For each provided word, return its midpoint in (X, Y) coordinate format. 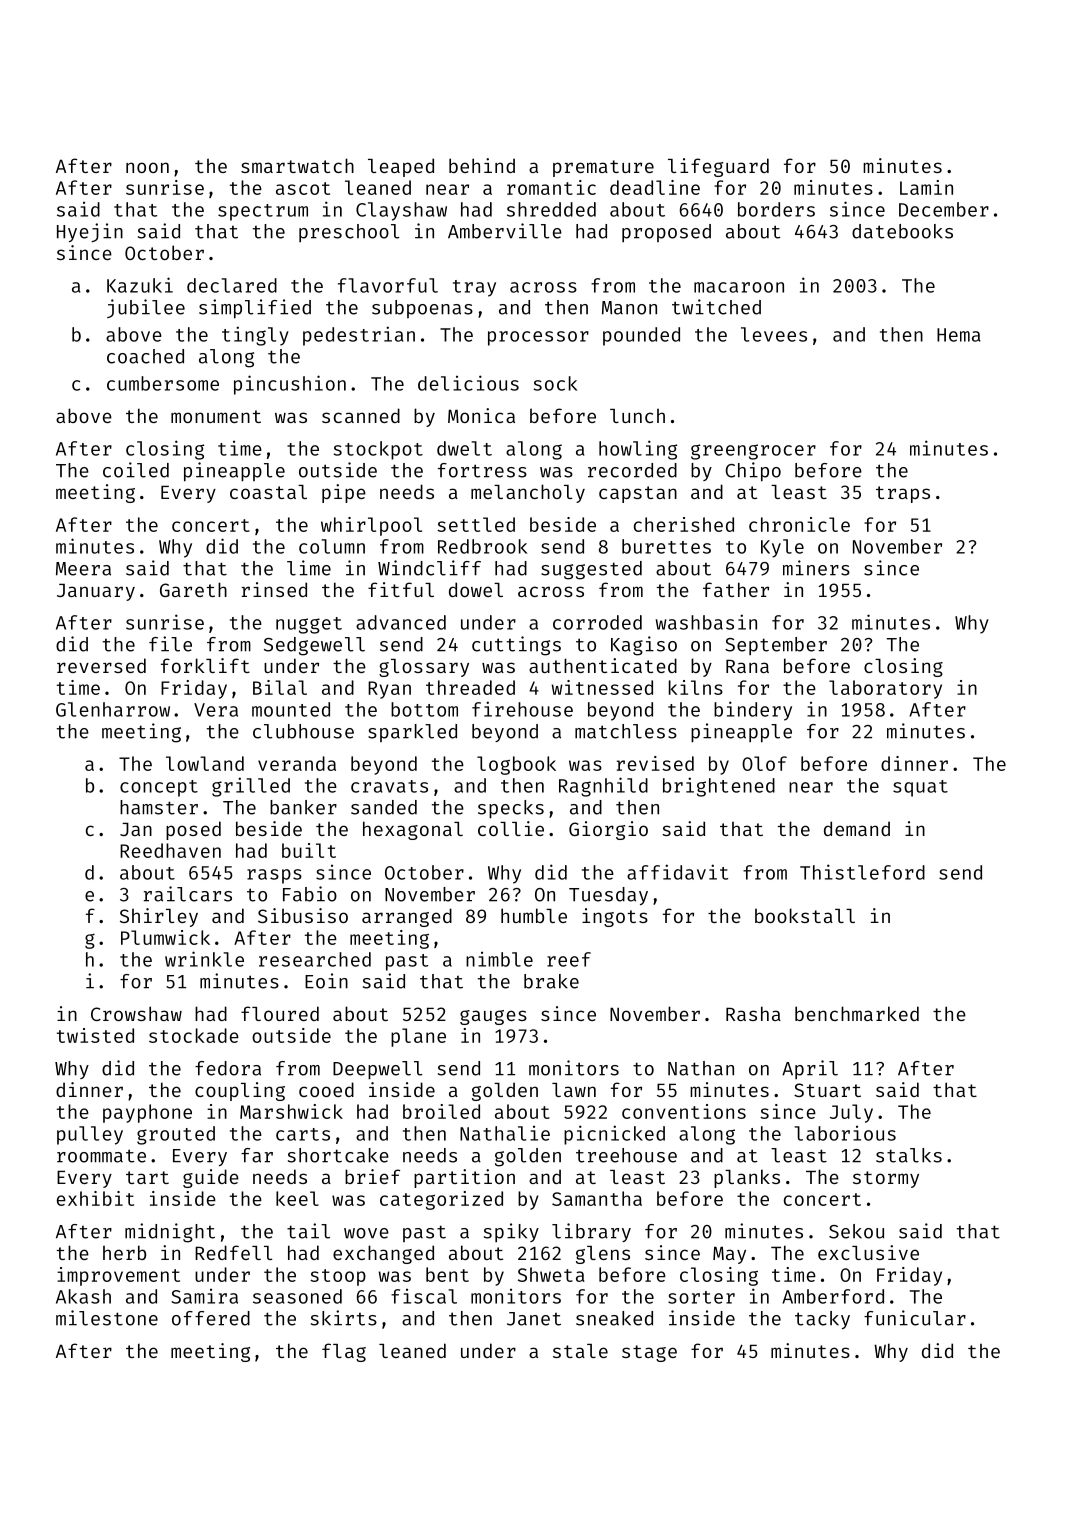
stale (580, 1351)
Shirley (159, 917)
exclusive (868, 1252)
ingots (615, 917)
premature (603, 168)
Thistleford (862, 872)
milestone (107, 1318)
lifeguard (718, 167)
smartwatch (297, 165)
